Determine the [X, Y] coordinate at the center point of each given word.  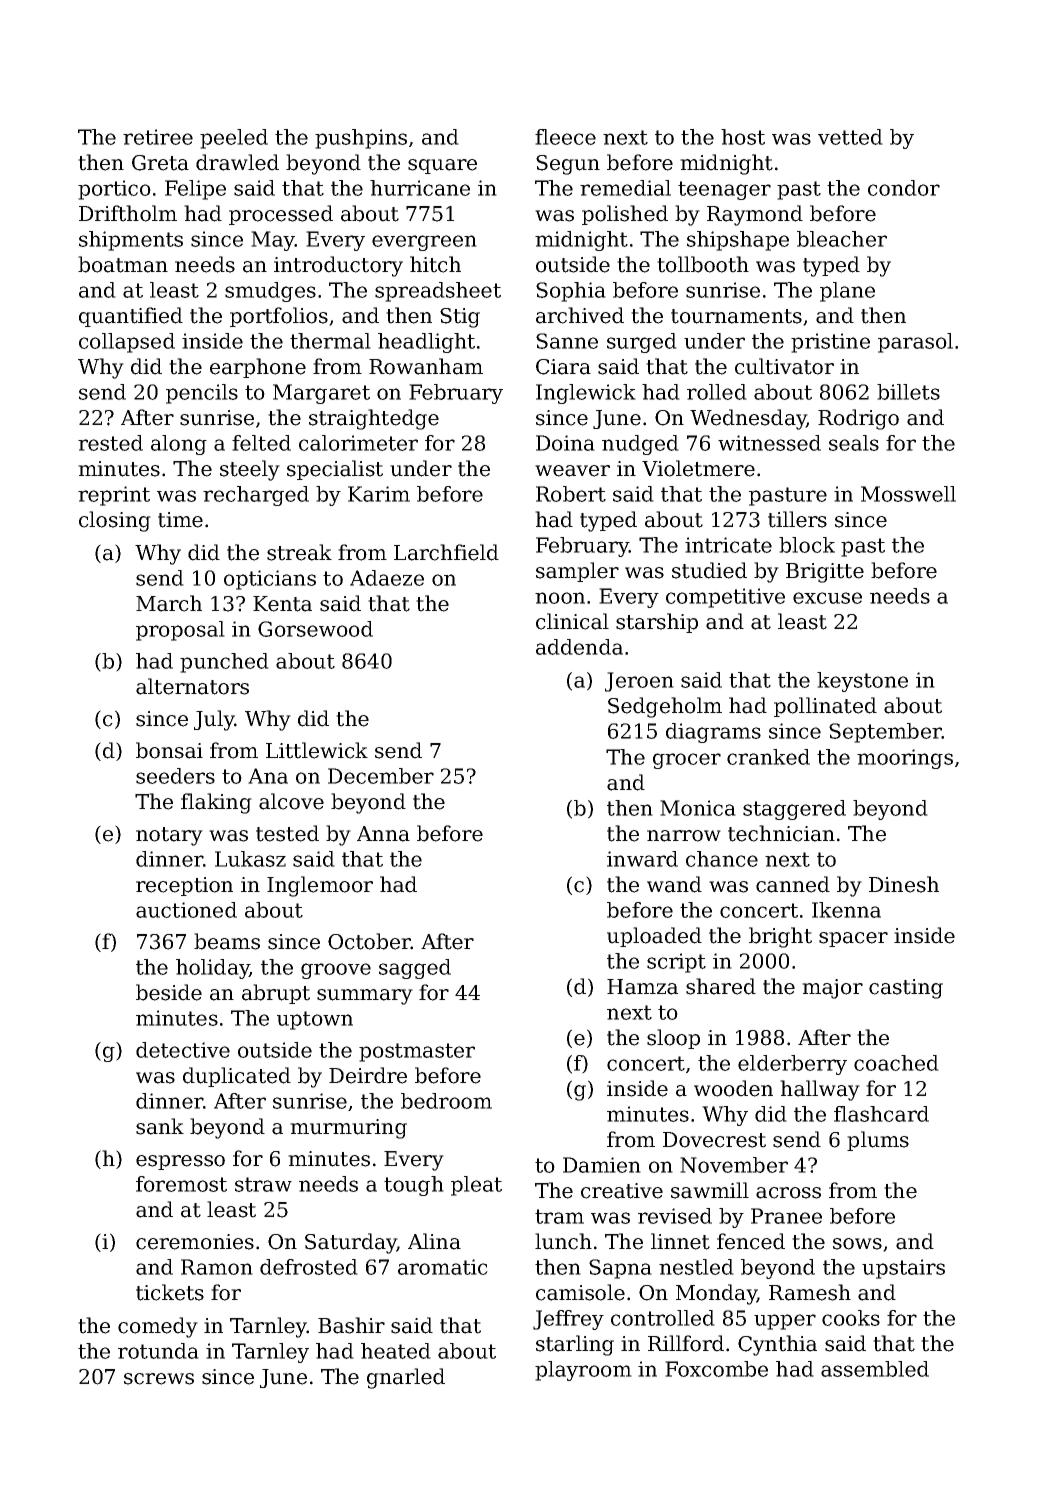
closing [115, 521]
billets [908, 392]
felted [261, 443]
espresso [180, 1162]
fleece [565, 137]
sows [857, 1244]
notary [169, 836]
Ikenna [846, 910]
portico [114, 190]
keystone [862, 682]
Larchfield [446, 552]
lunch [563, 1241]
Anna [383, 834]
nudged [640, 445]
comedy [158, 1327]
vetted [850, 137]
